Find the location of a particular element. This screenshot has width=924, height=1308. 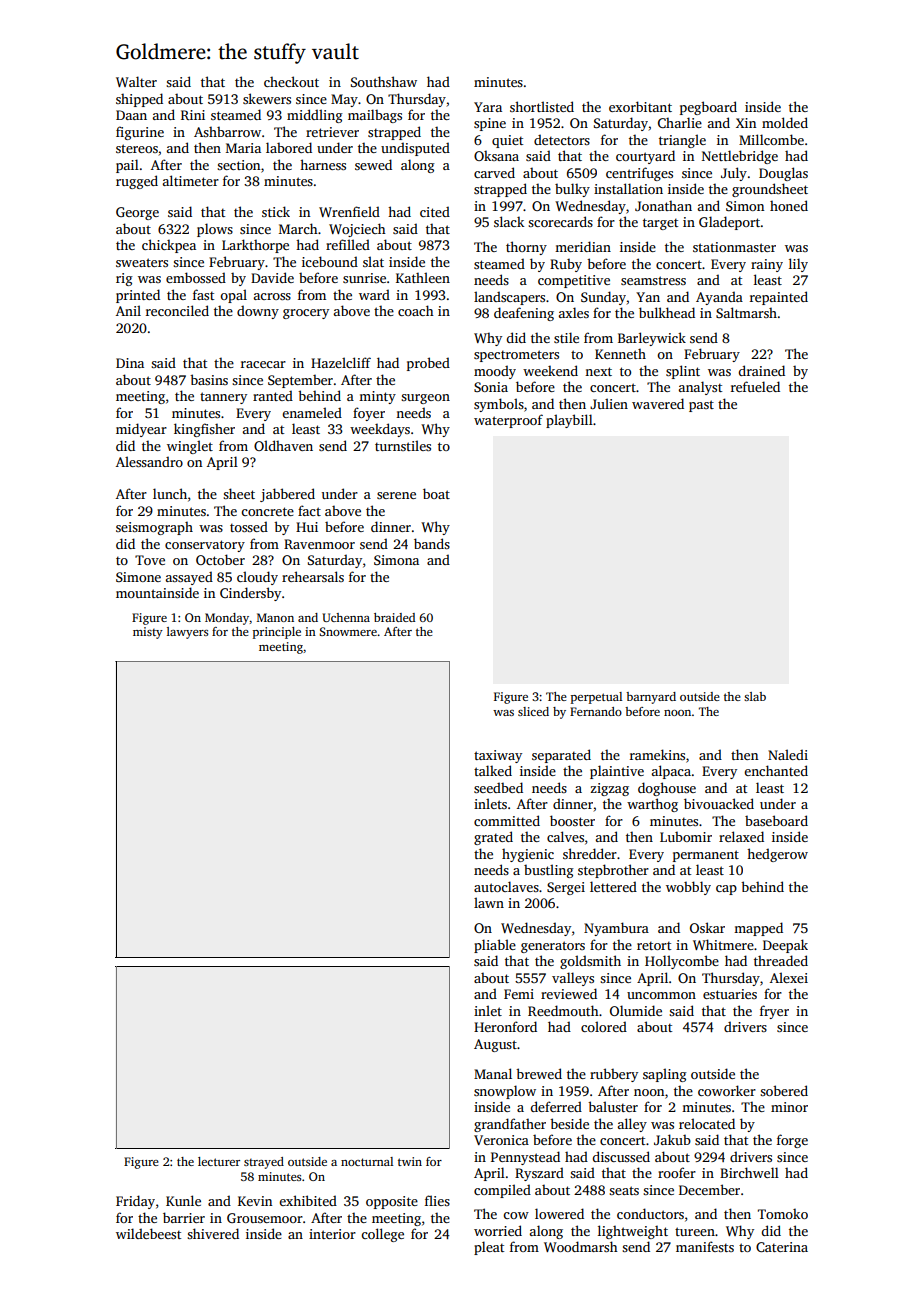

bivouacked is located at coordinates (719, 803).
